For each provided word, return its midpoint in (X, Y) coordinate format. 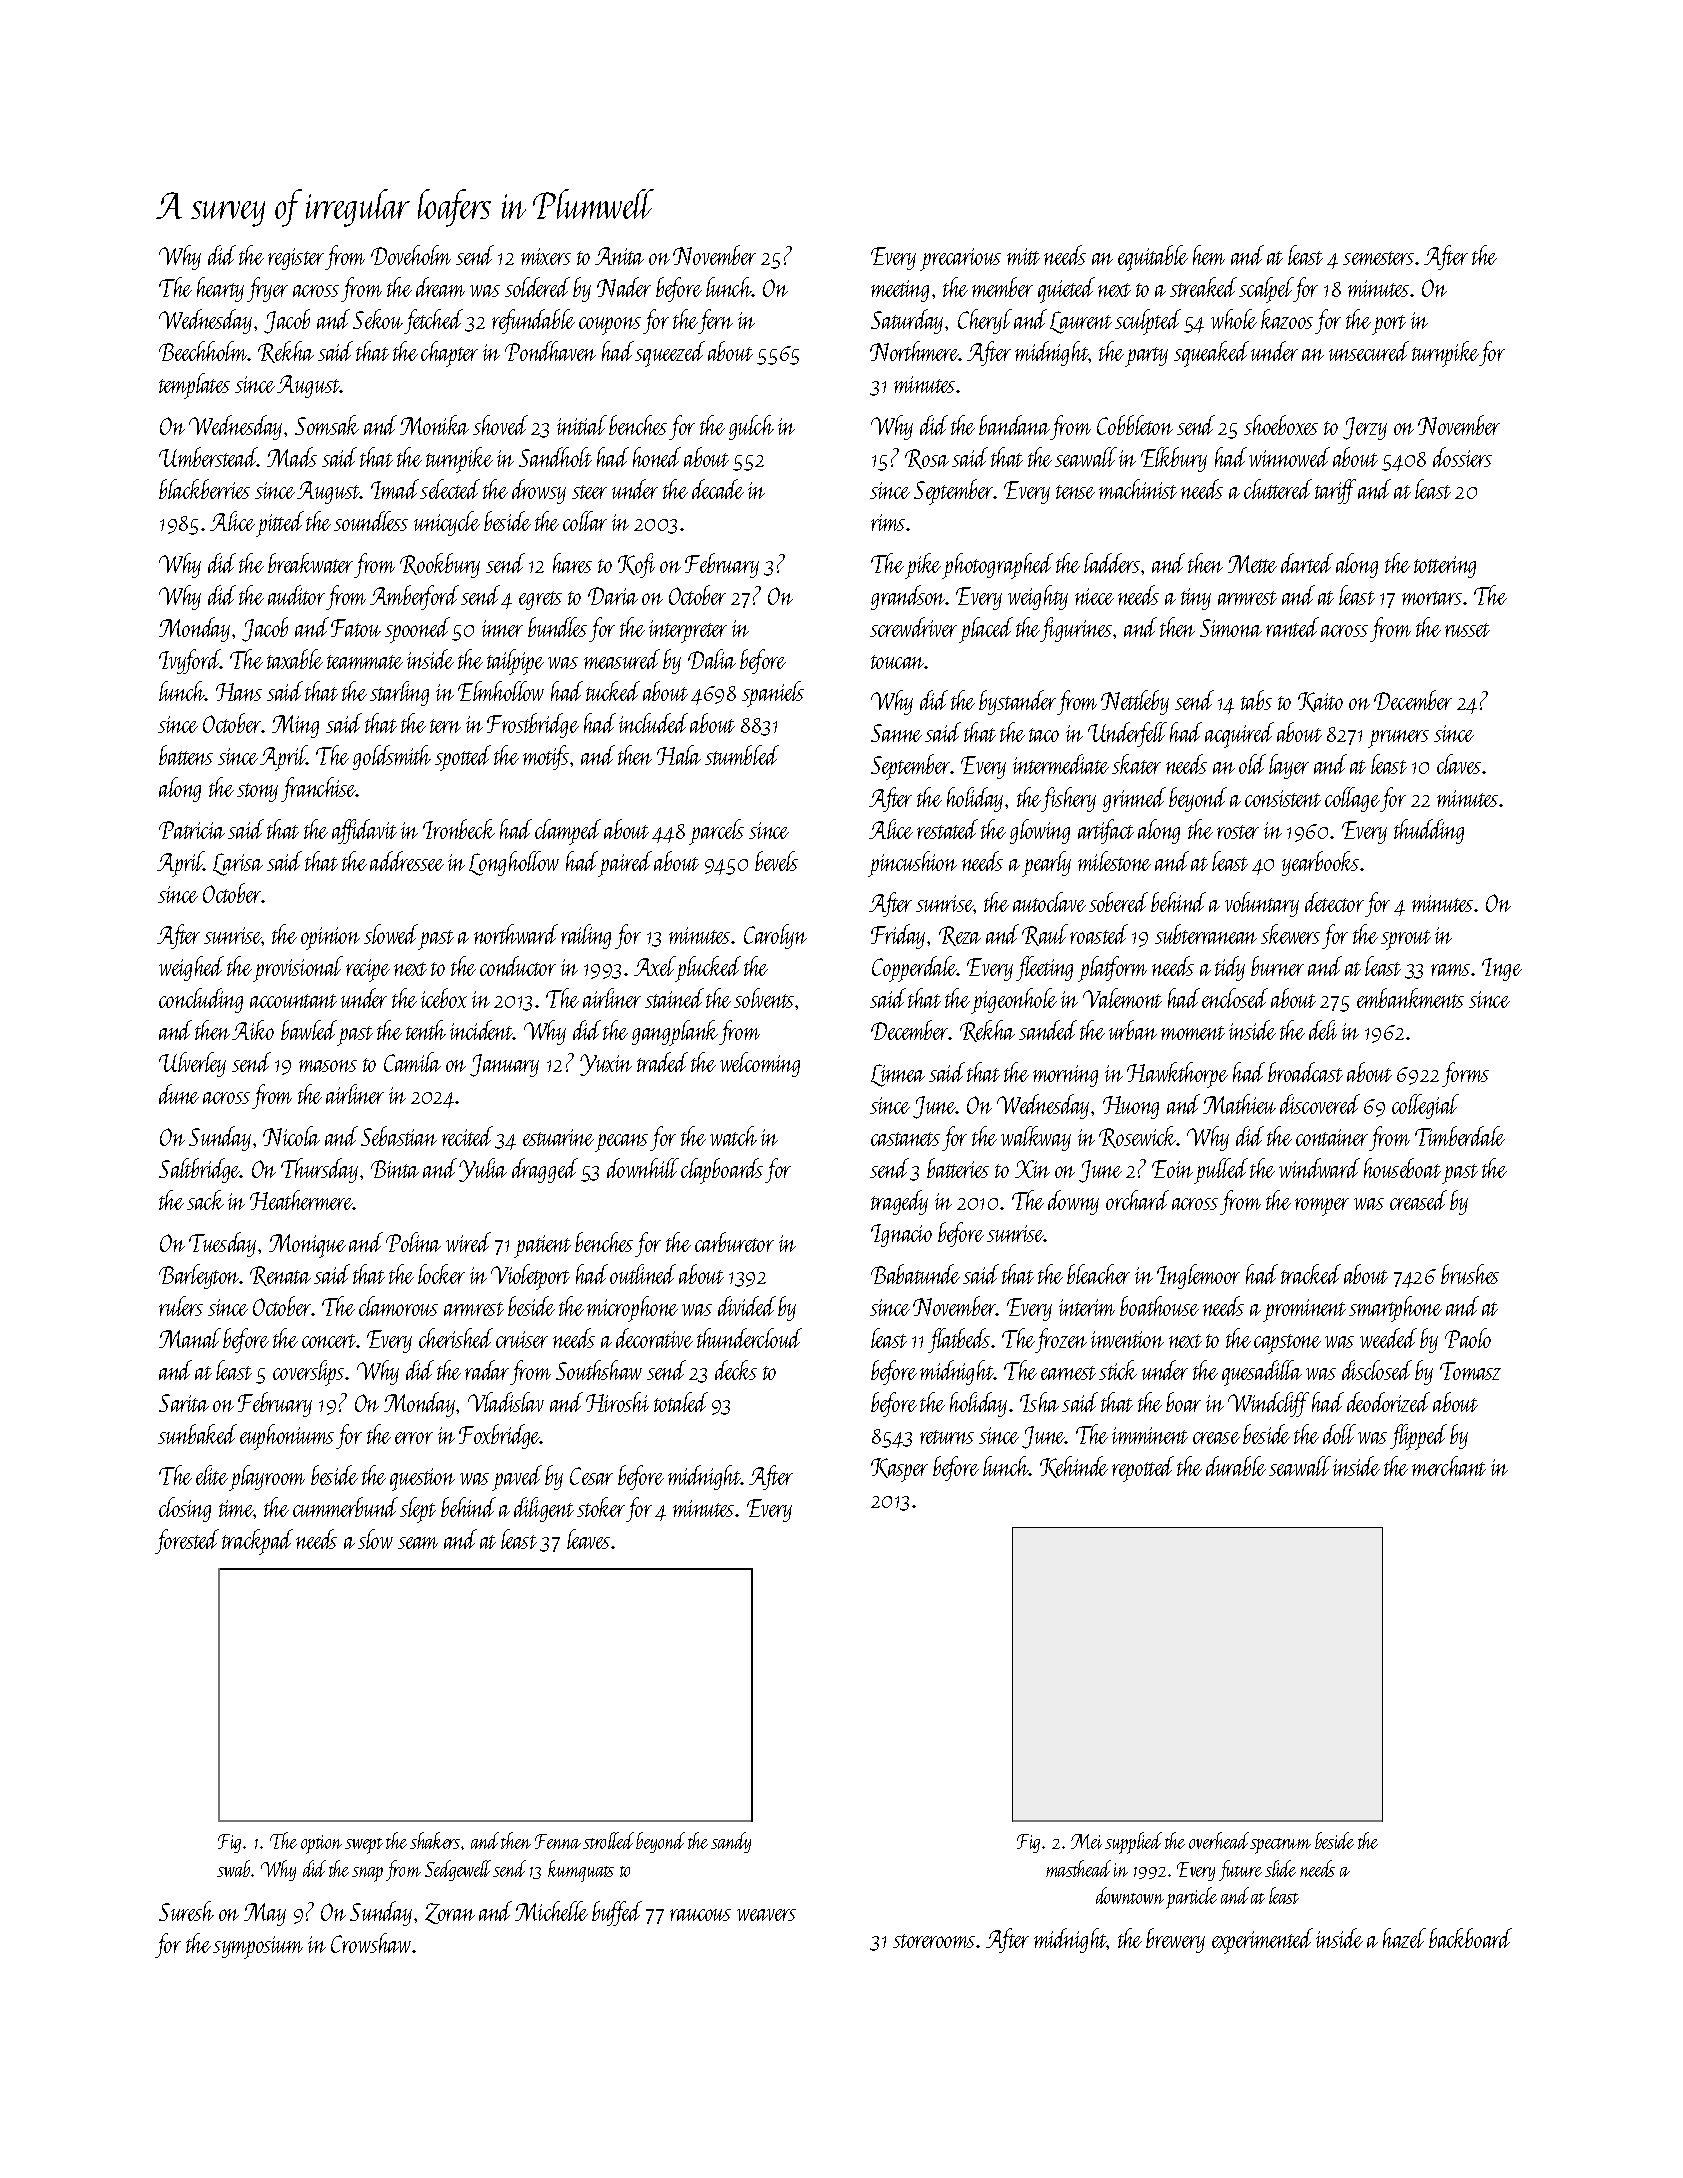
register (296, 259)
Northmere (914, 351)
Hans (239, 692)
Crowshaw (371, 1943)
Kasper (899, 1470)
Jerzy (1365, 428)
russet (1467, 630)
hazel (1404, 1938)
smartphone (1395, 1309)
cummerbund (345, 1507)
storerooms (934, 1941)
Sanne (896, 733)
